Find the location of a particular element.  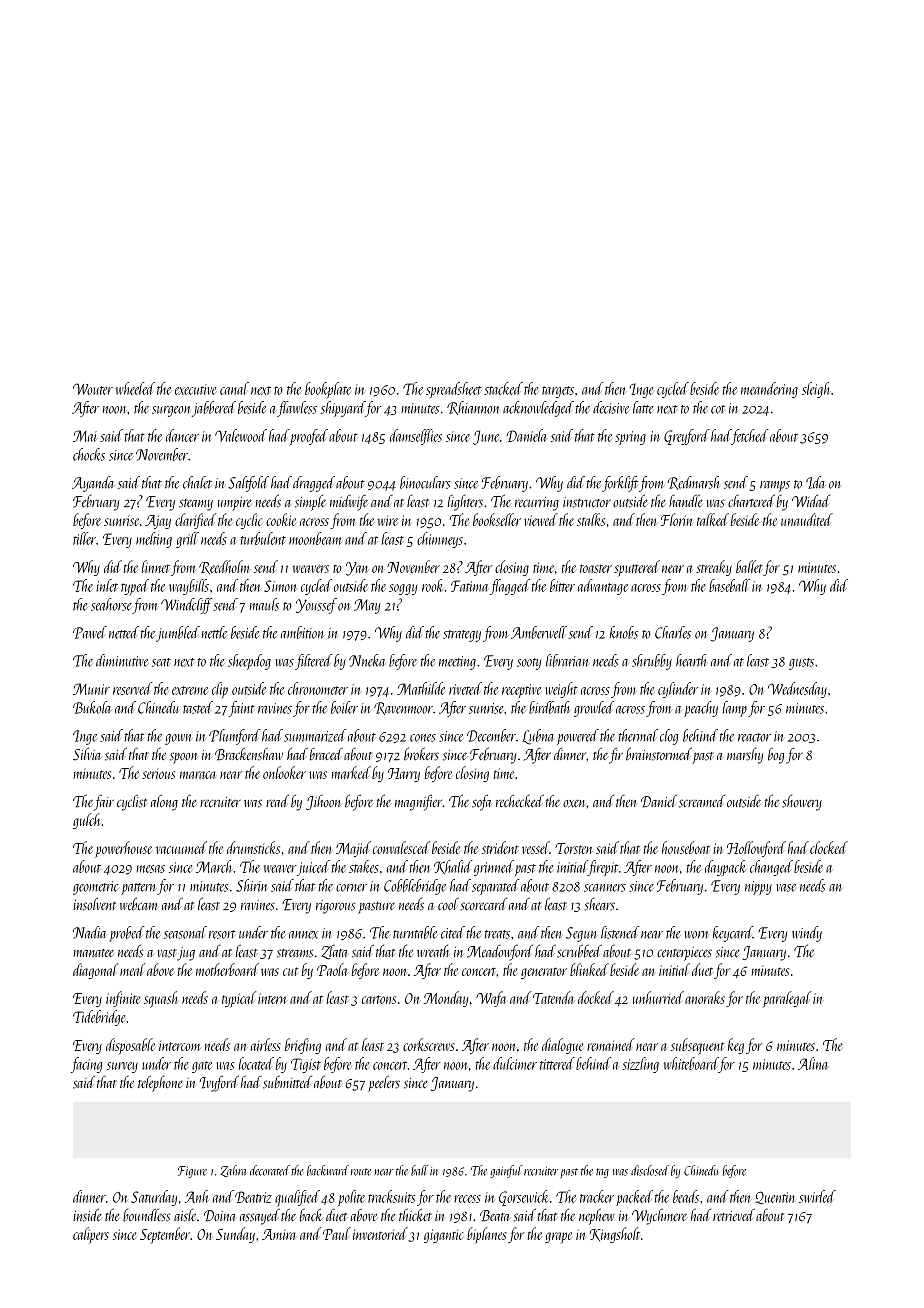

scanners is located at coordinates (605, 888).
